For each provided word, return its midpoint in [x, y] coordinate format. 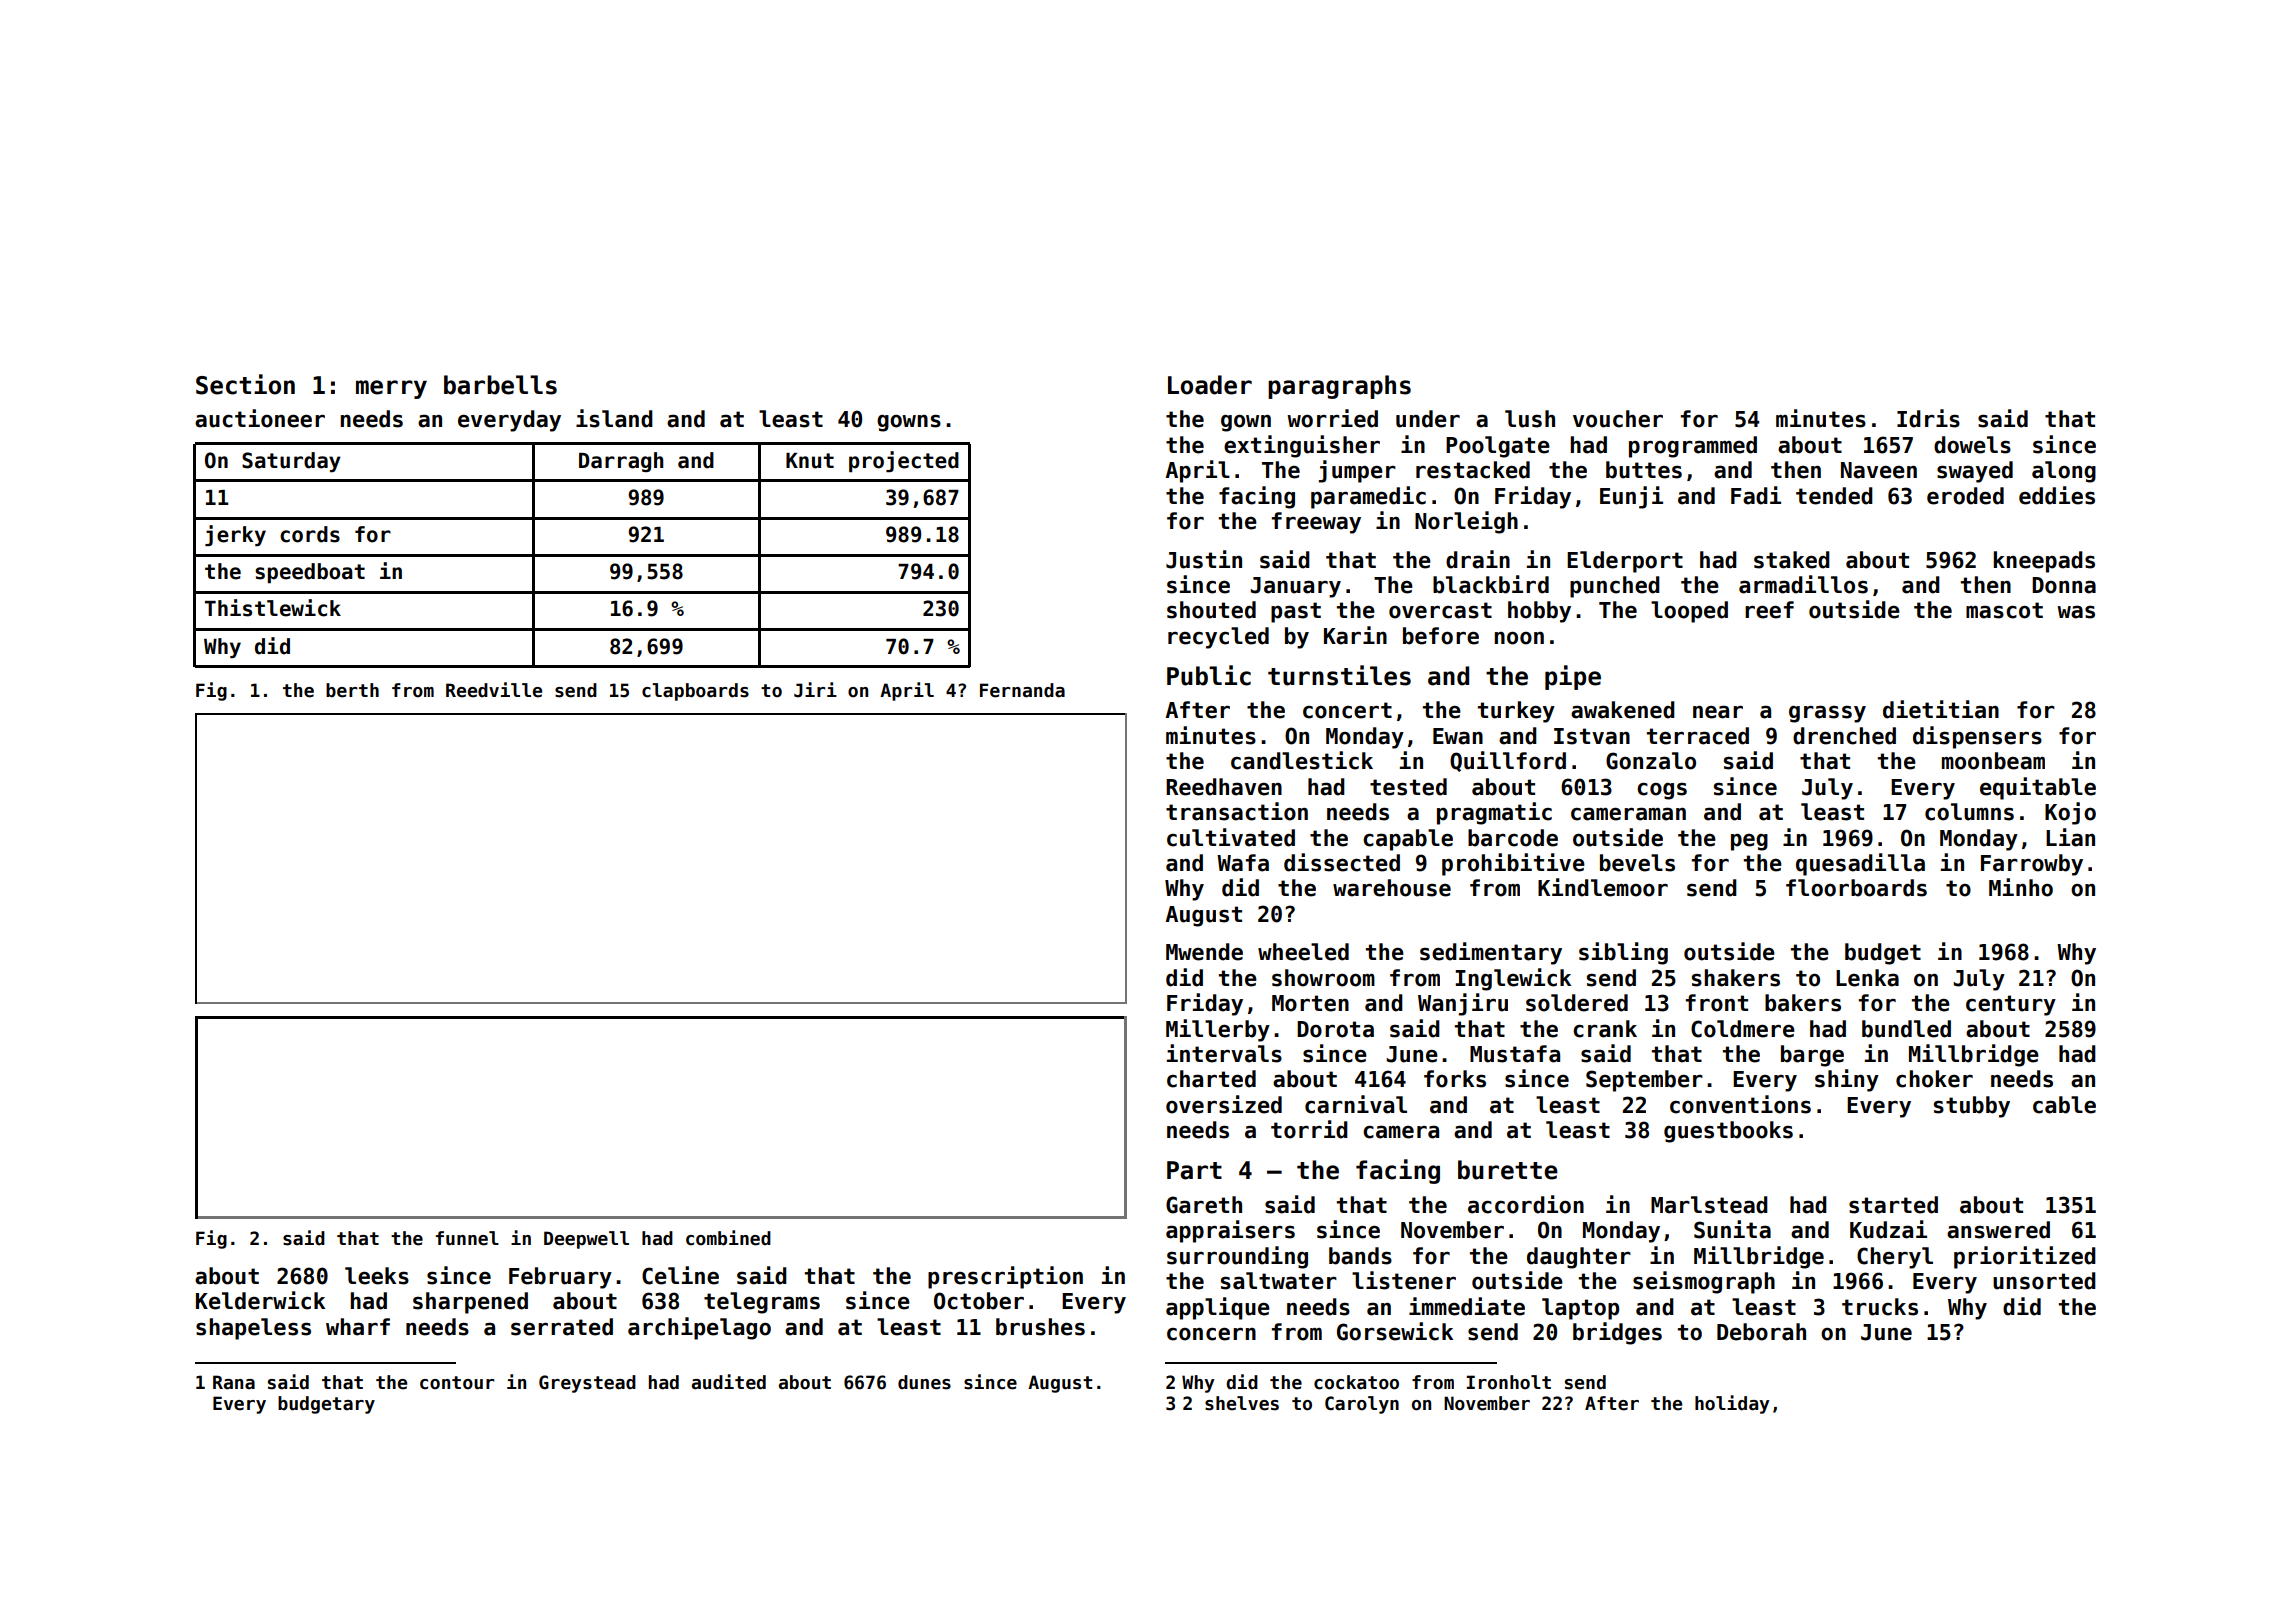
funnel [467, 1238]
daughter [1579, 1258]
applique [1218, 1308]
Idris [1928, 418]
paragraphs [1339, 387]
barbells [500, 385]
